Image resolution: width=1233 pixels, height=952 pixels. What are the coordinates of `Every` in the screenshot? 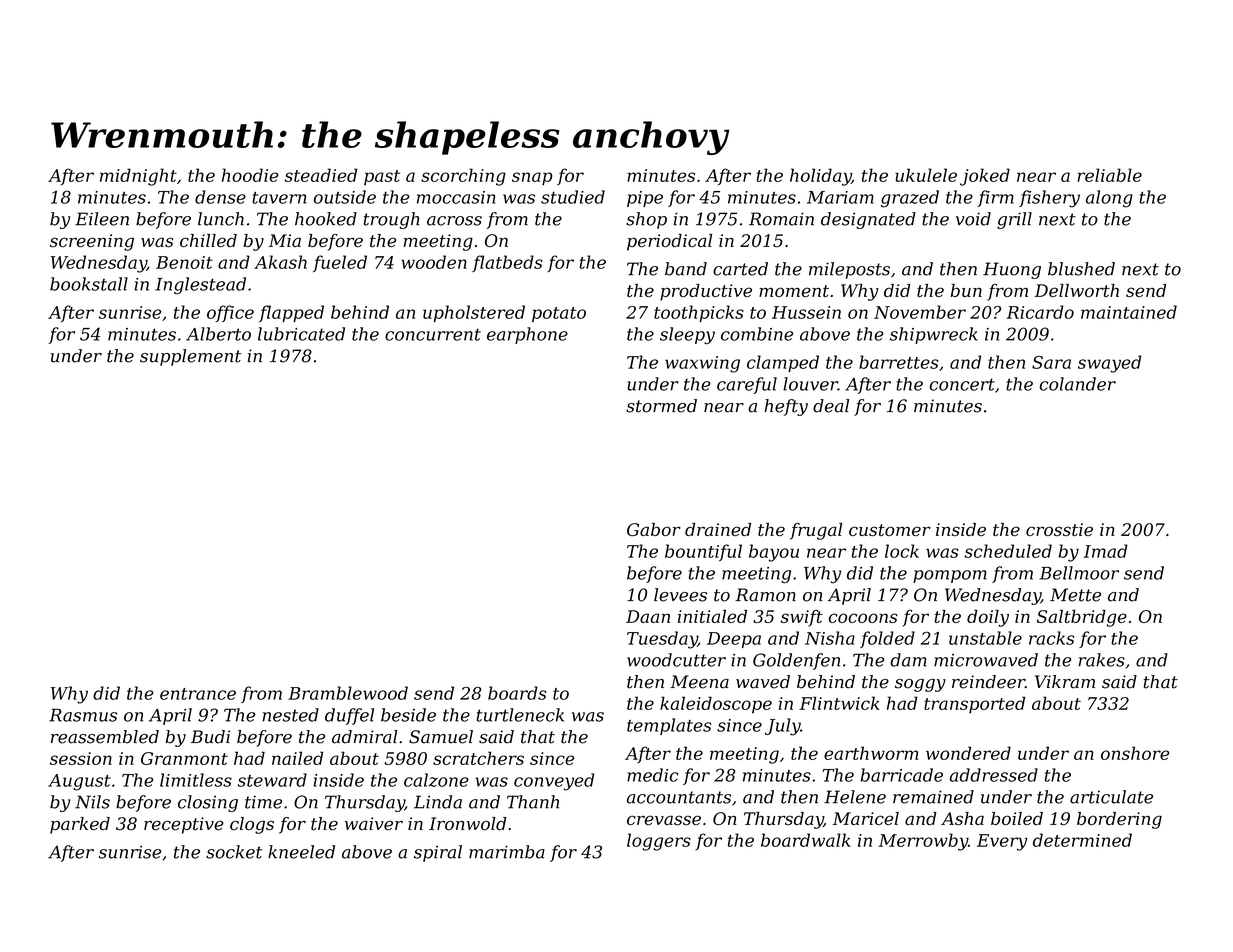 It's located at (1002, 842).
